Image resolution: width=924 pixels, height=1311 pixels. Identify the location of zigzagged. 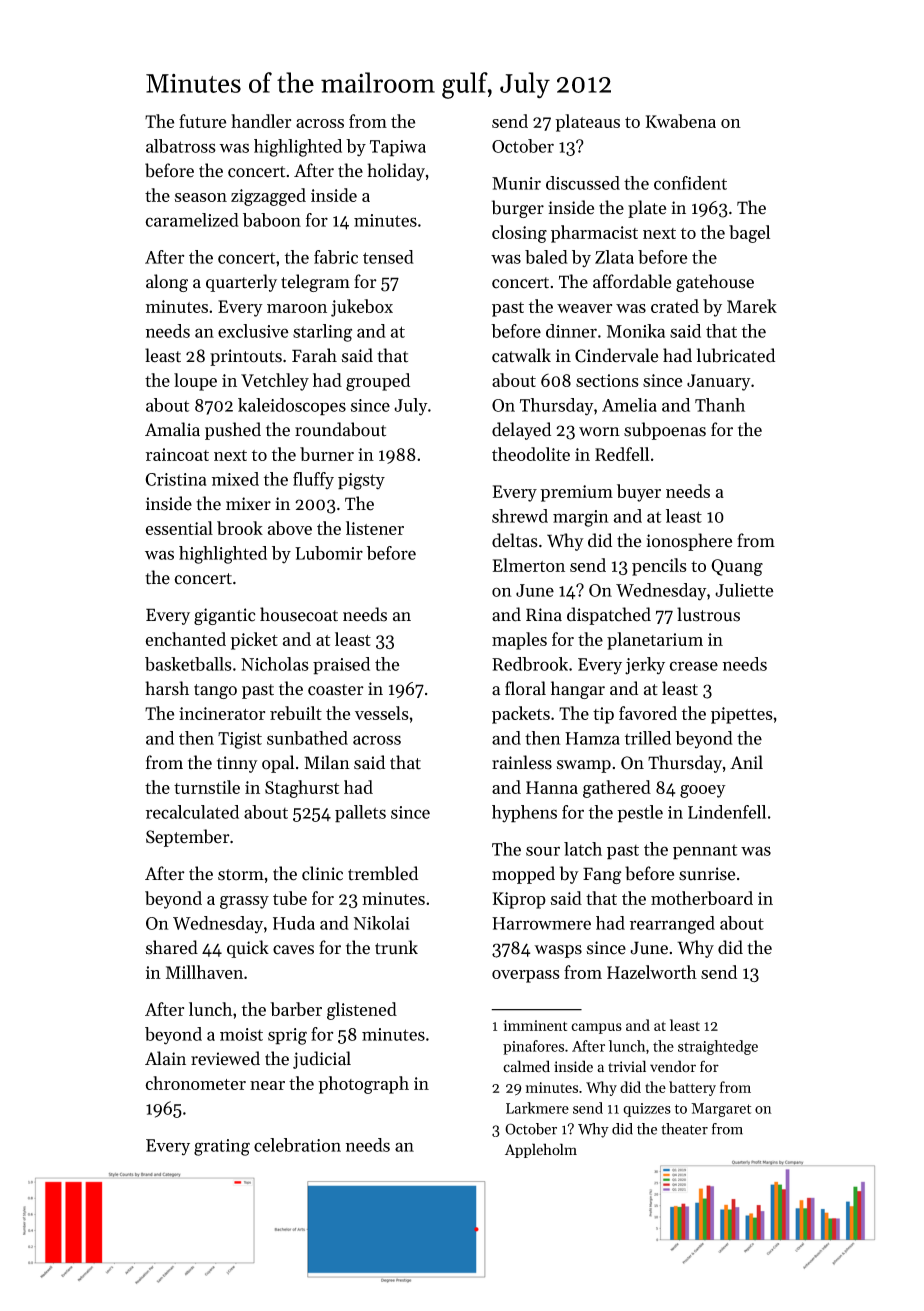
(268, 197).
